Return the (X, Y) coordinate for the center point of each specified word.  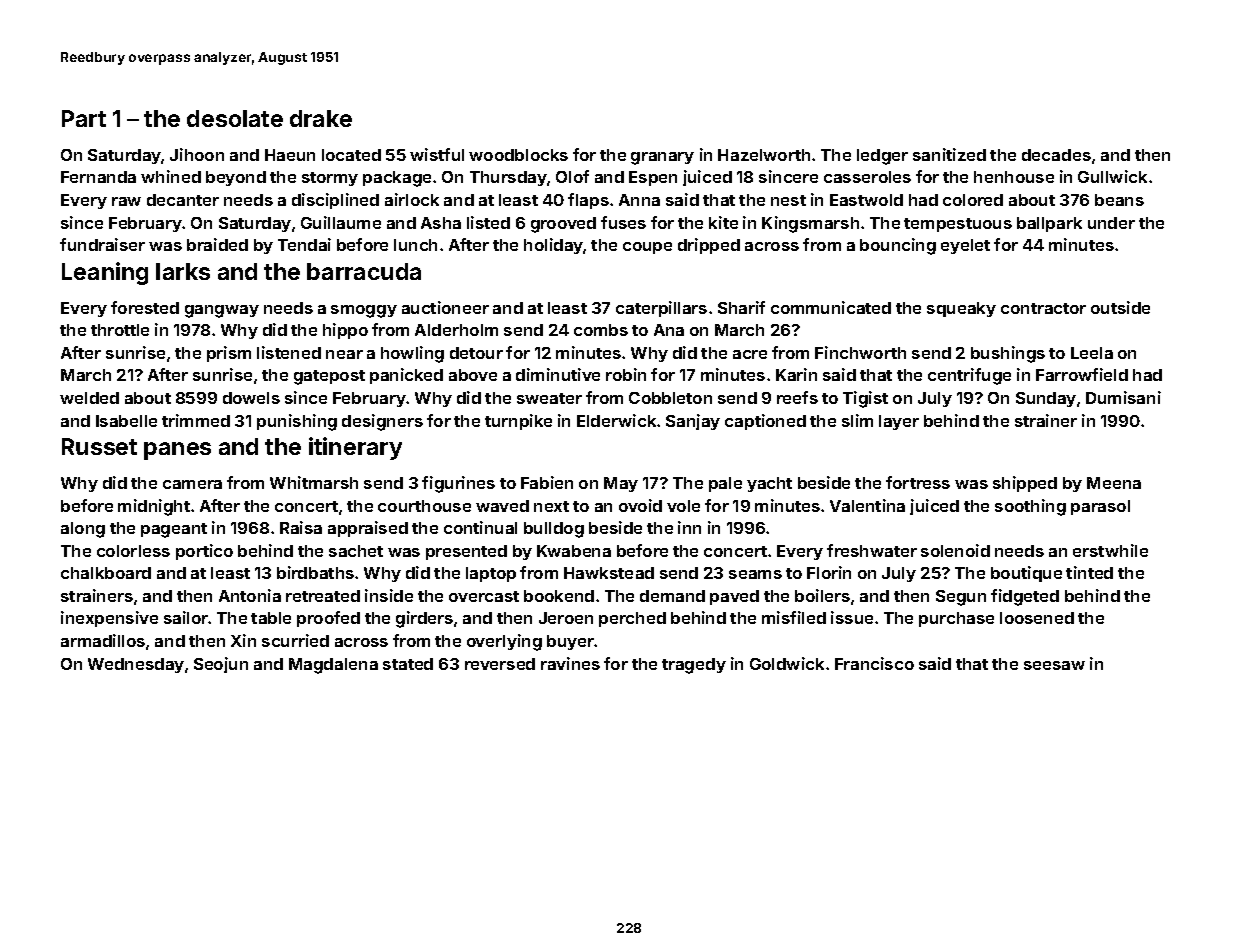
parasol (1100, 507)
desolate (235, 118)
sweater (549, 398)
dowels (251, 398)
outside (1120, 307)
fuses (623, 222)
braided (217, 244)
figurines (458, 484)
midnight (154, 507)
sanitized (949, 154)
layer (899, 422)
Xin (243, 640)
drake (321, 118)
